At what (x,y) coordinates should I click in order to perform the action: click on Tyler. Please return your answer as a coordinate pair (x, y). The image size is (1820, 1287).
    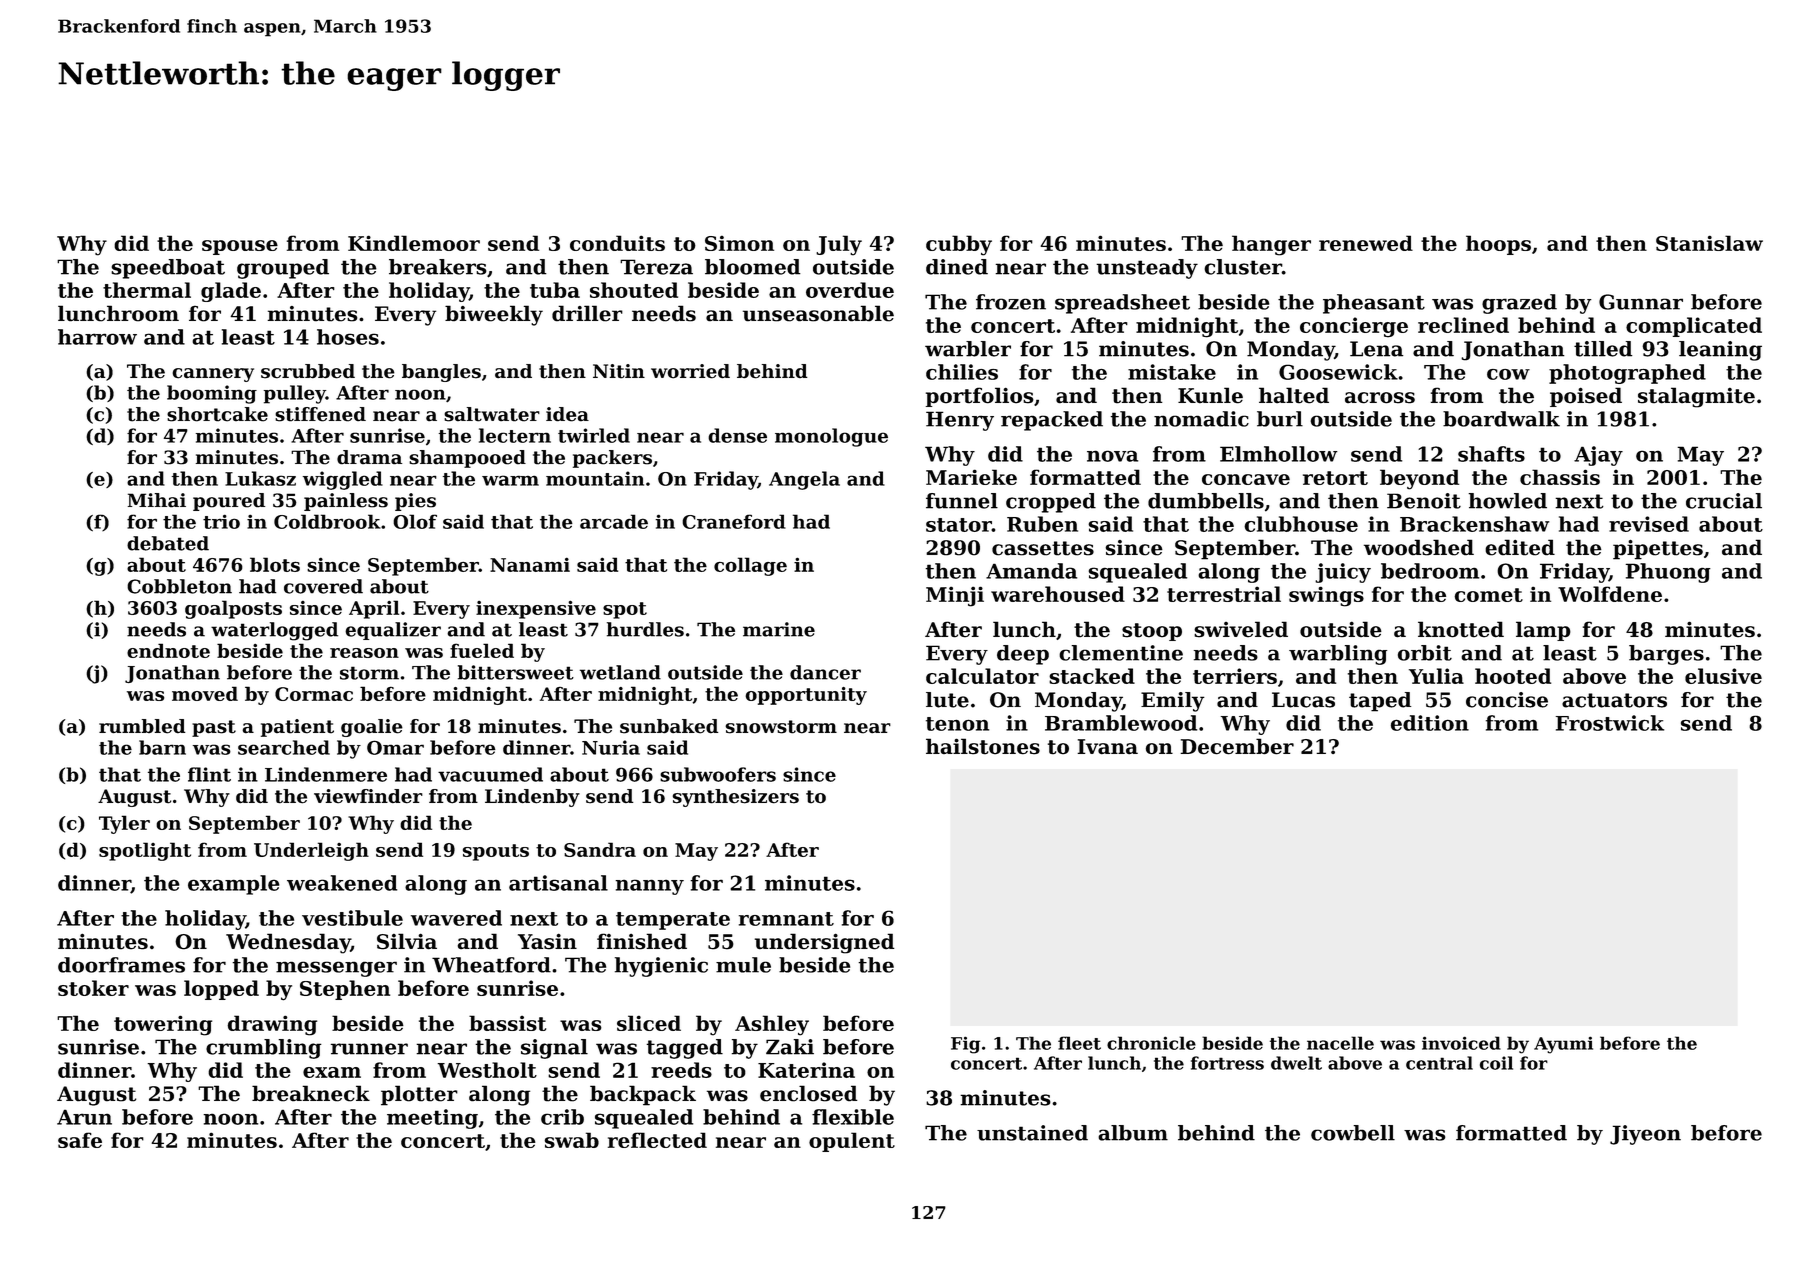
    Looking at the image, I should click on (124, 824).
